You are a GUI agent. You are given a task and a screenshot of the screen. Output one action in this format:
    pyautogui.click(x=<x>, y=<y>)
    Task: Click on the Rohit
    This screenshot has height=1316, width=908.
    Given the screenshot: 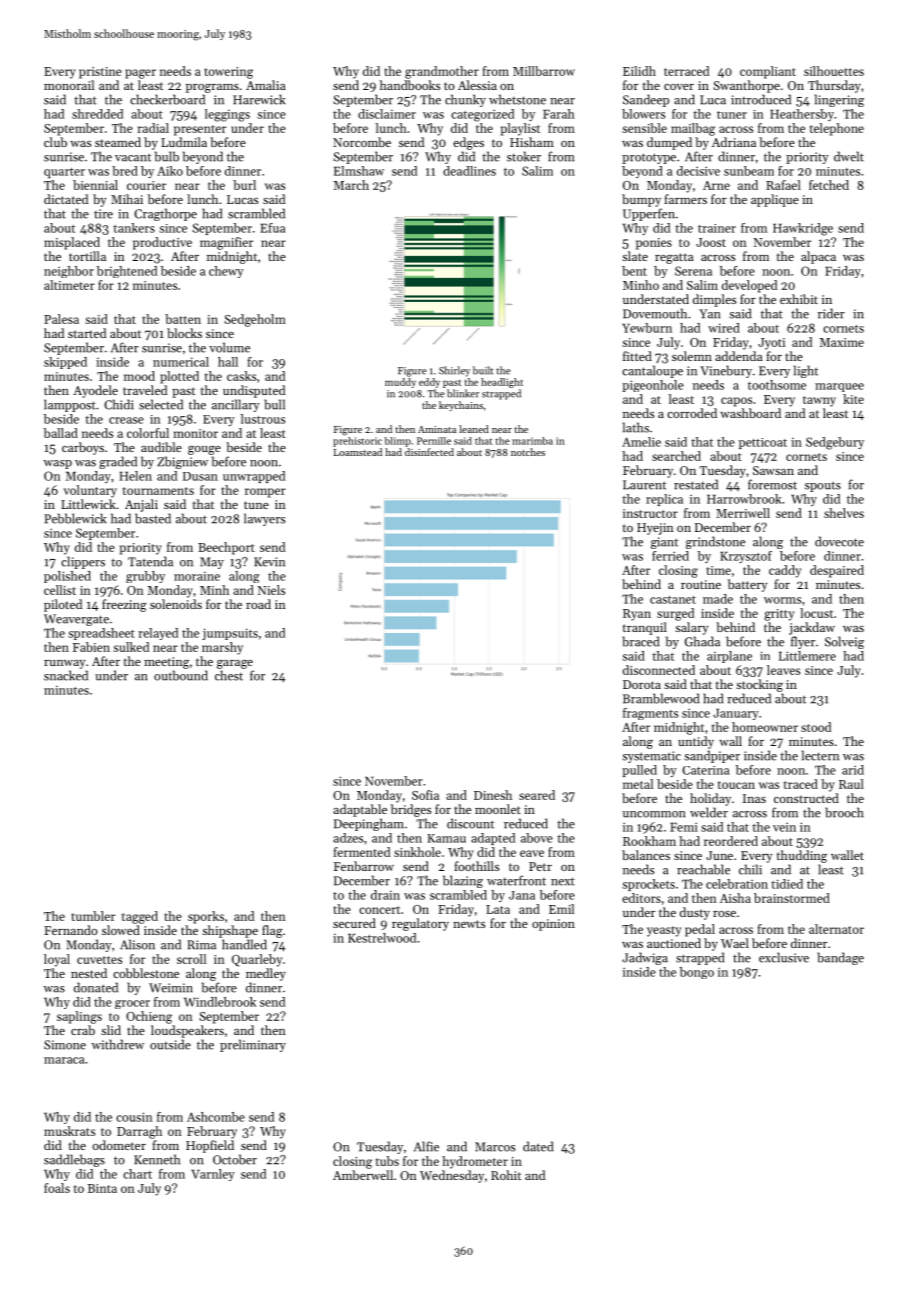 What is the action you would take?
    pyautogui.click(x=506, y=1175)
